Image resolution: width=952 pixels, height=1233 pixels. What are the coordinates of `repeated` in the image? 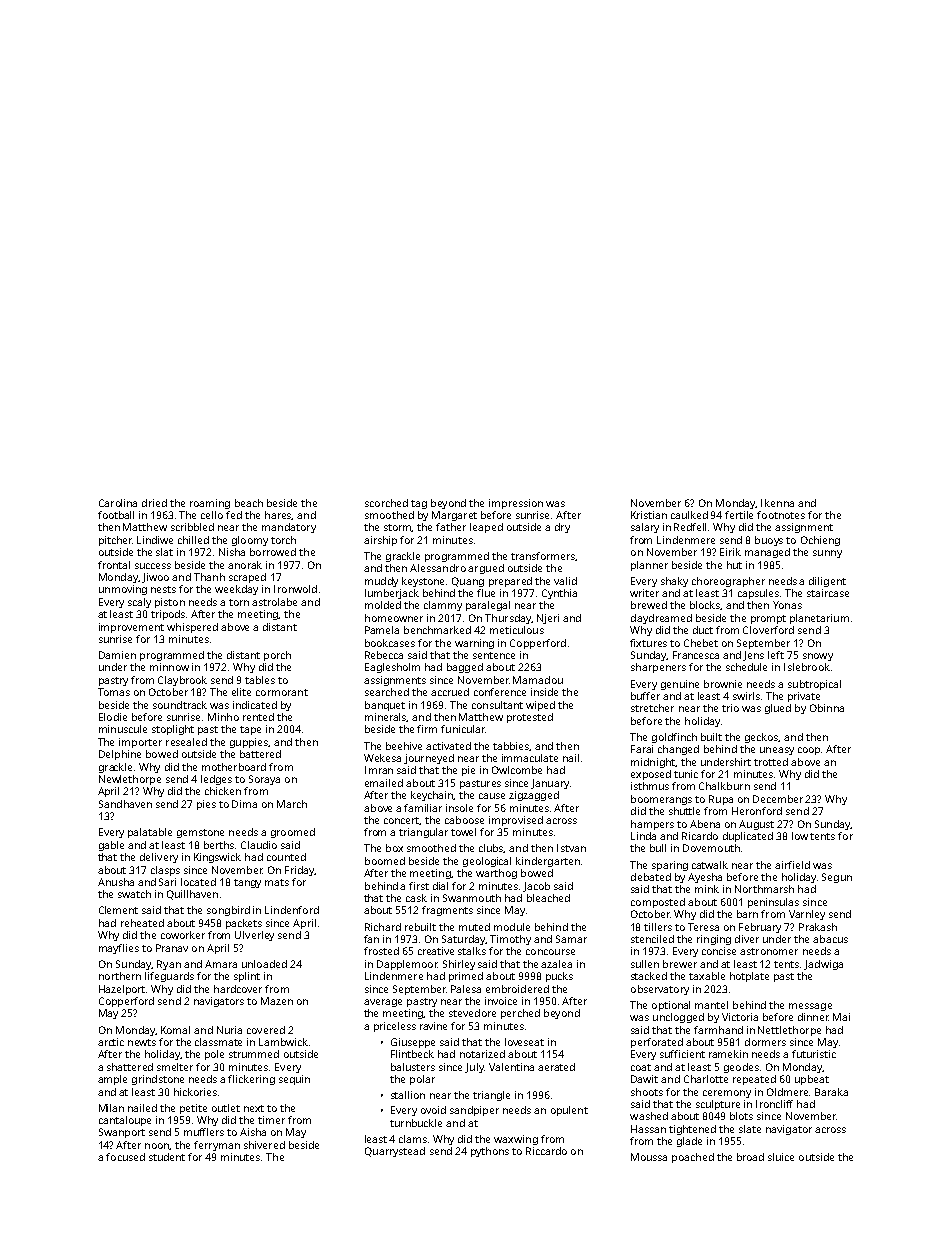 It's located at (754, 1080).
